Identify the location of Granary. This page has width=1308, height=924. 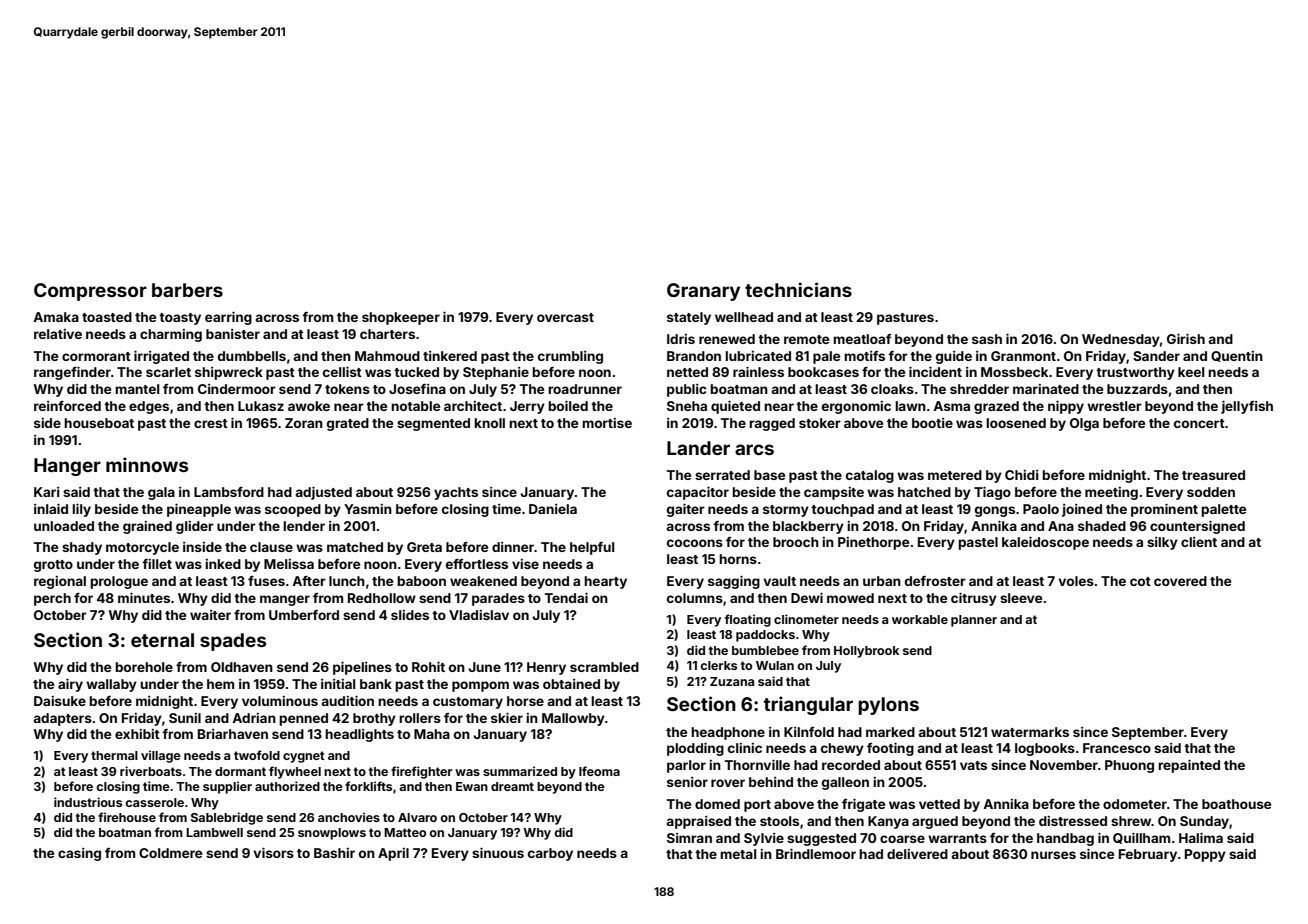
(703, 292).
